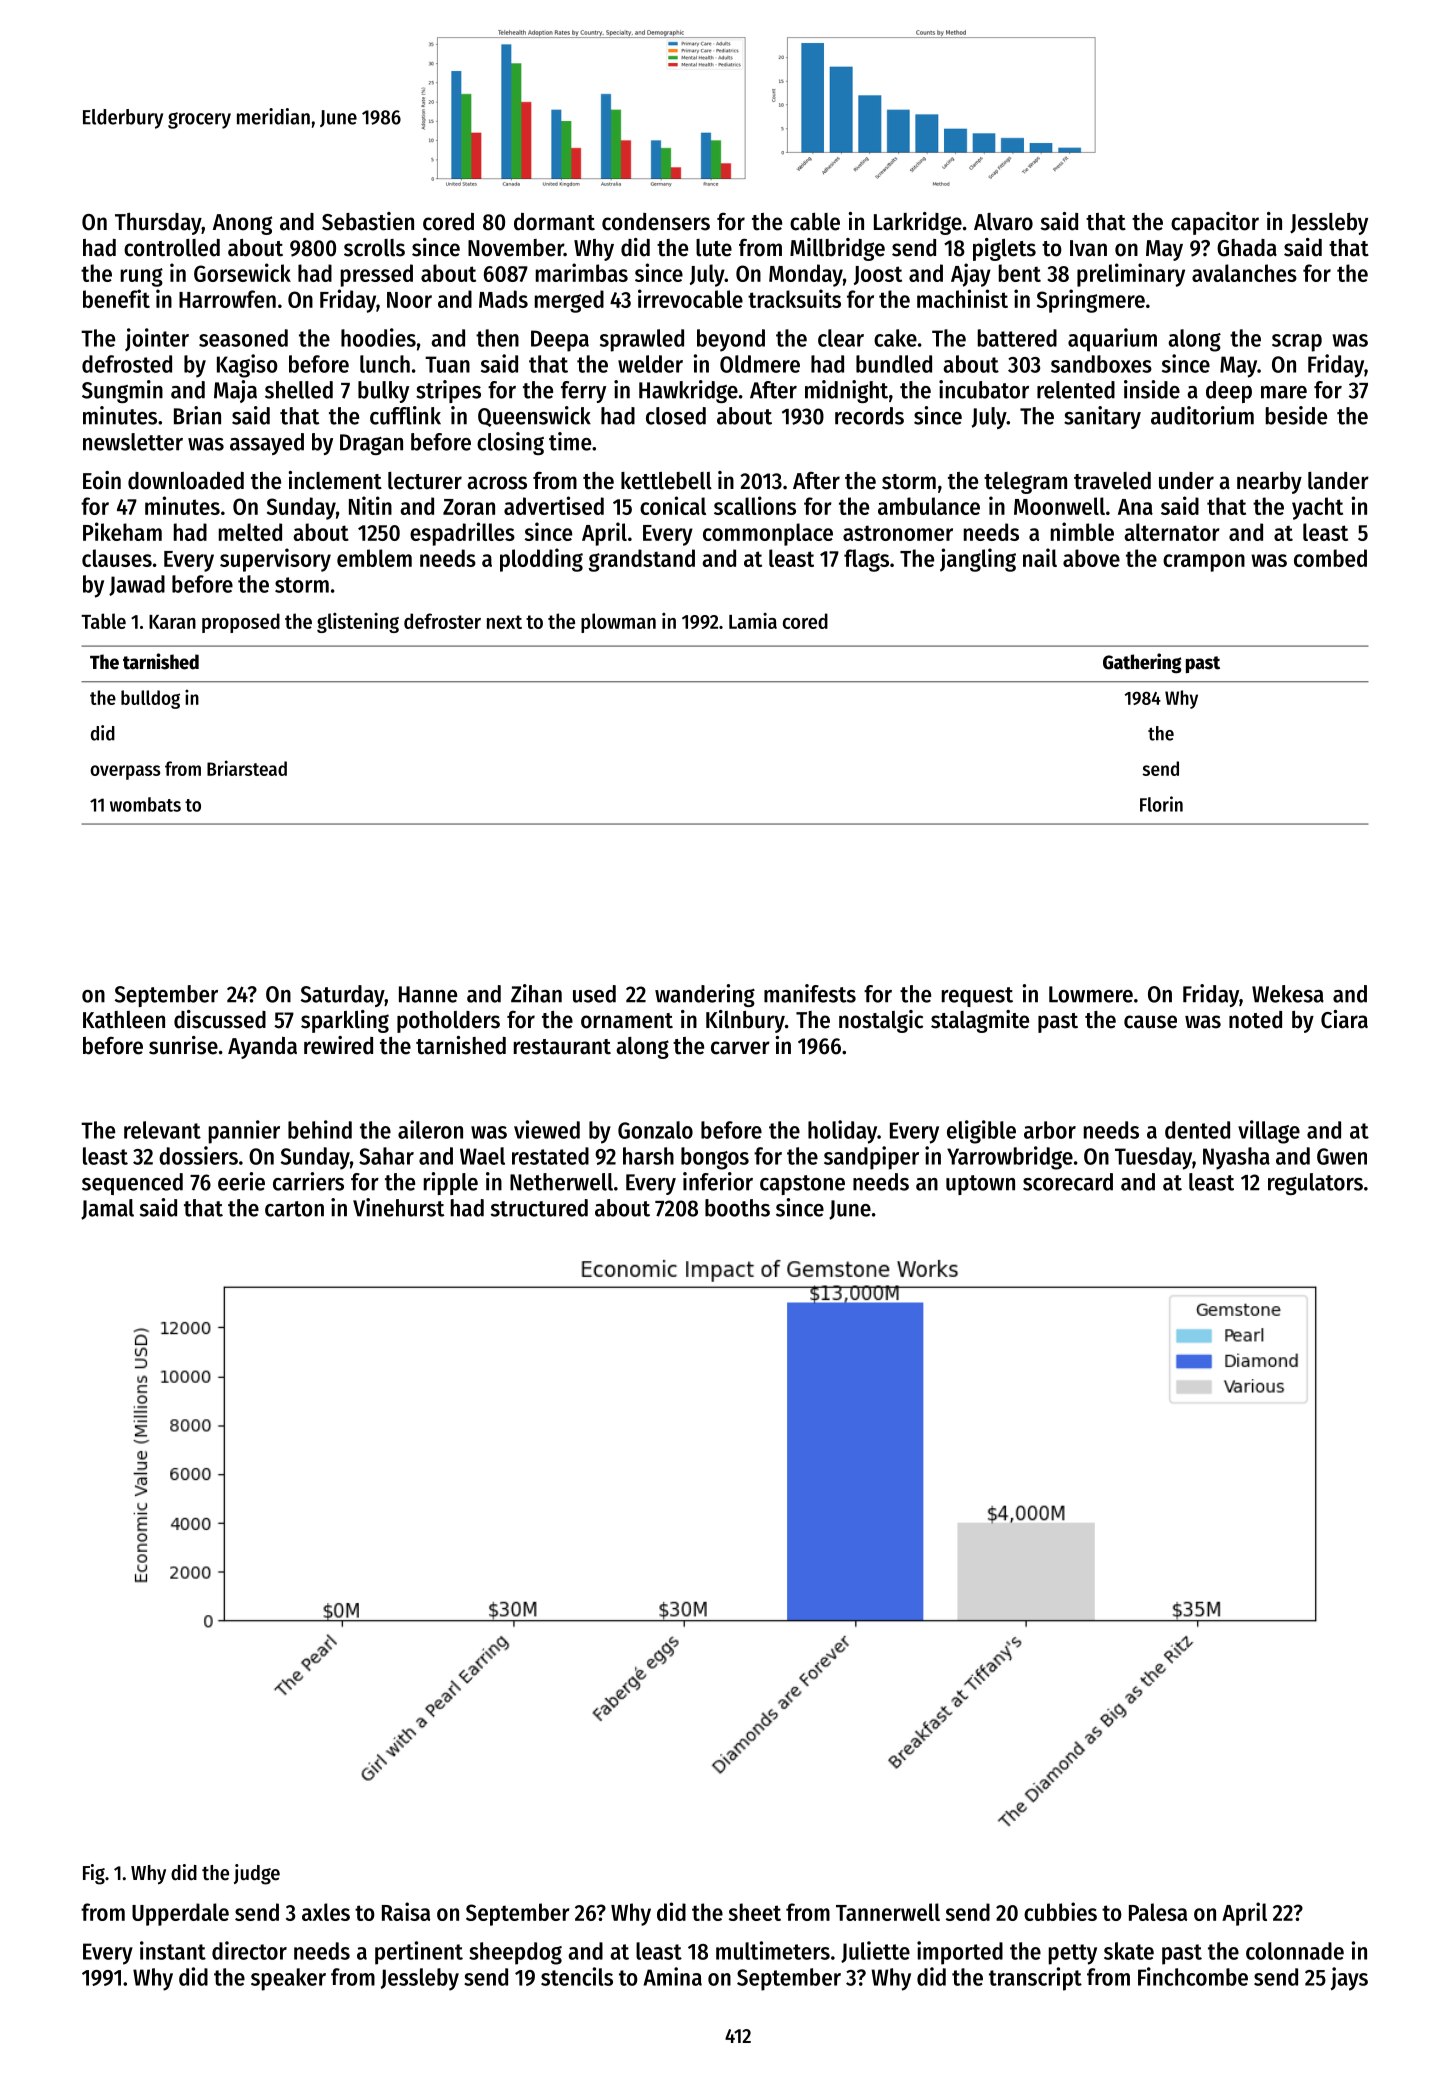 The height and width of the document is (2100, 1450). Describe the element at coordinates (442, 621) in the document. I see `defroster` at that location.
